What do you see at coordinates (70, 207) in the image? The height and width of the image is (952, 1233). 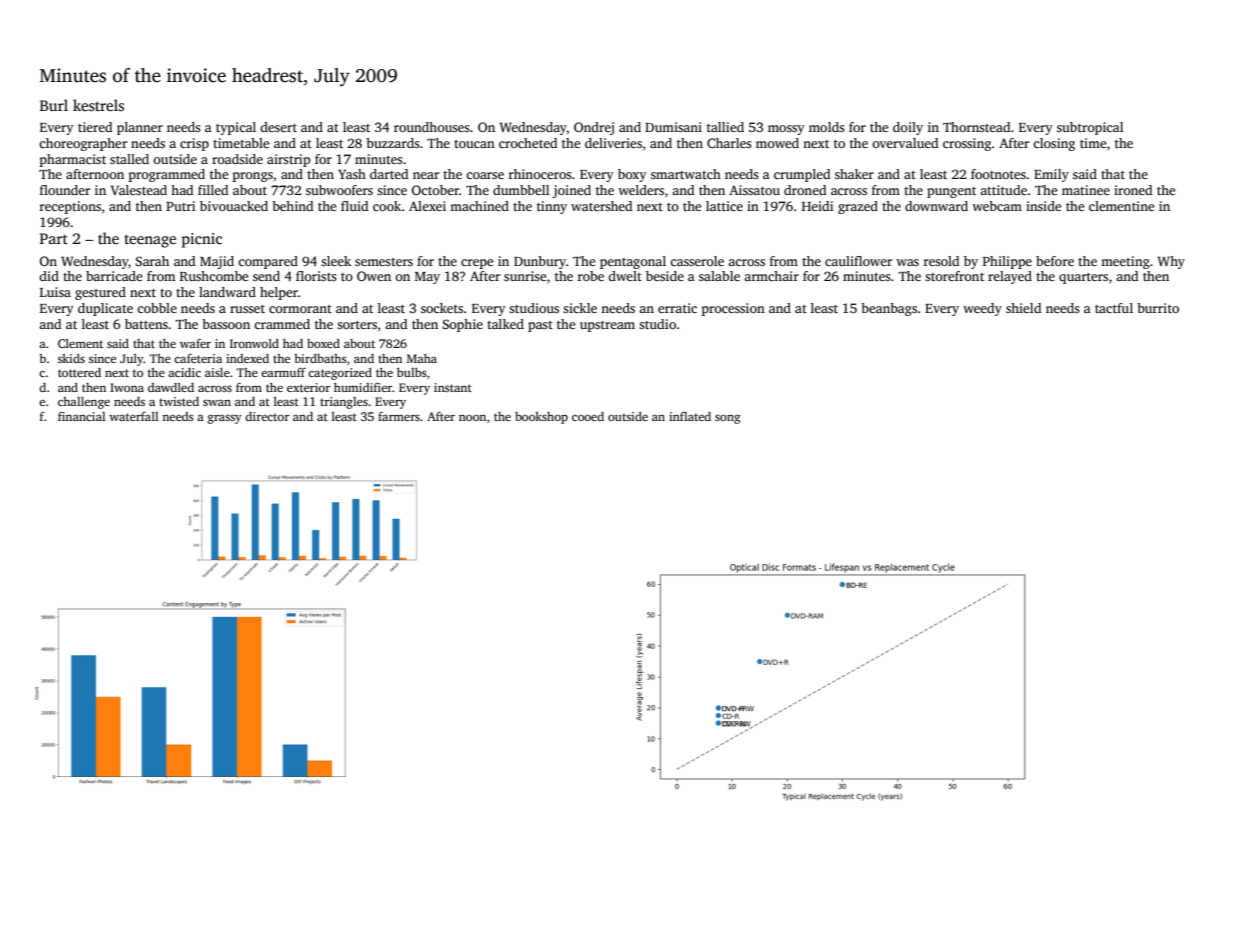 I see `receptions` at bounding box center [70, 207].
